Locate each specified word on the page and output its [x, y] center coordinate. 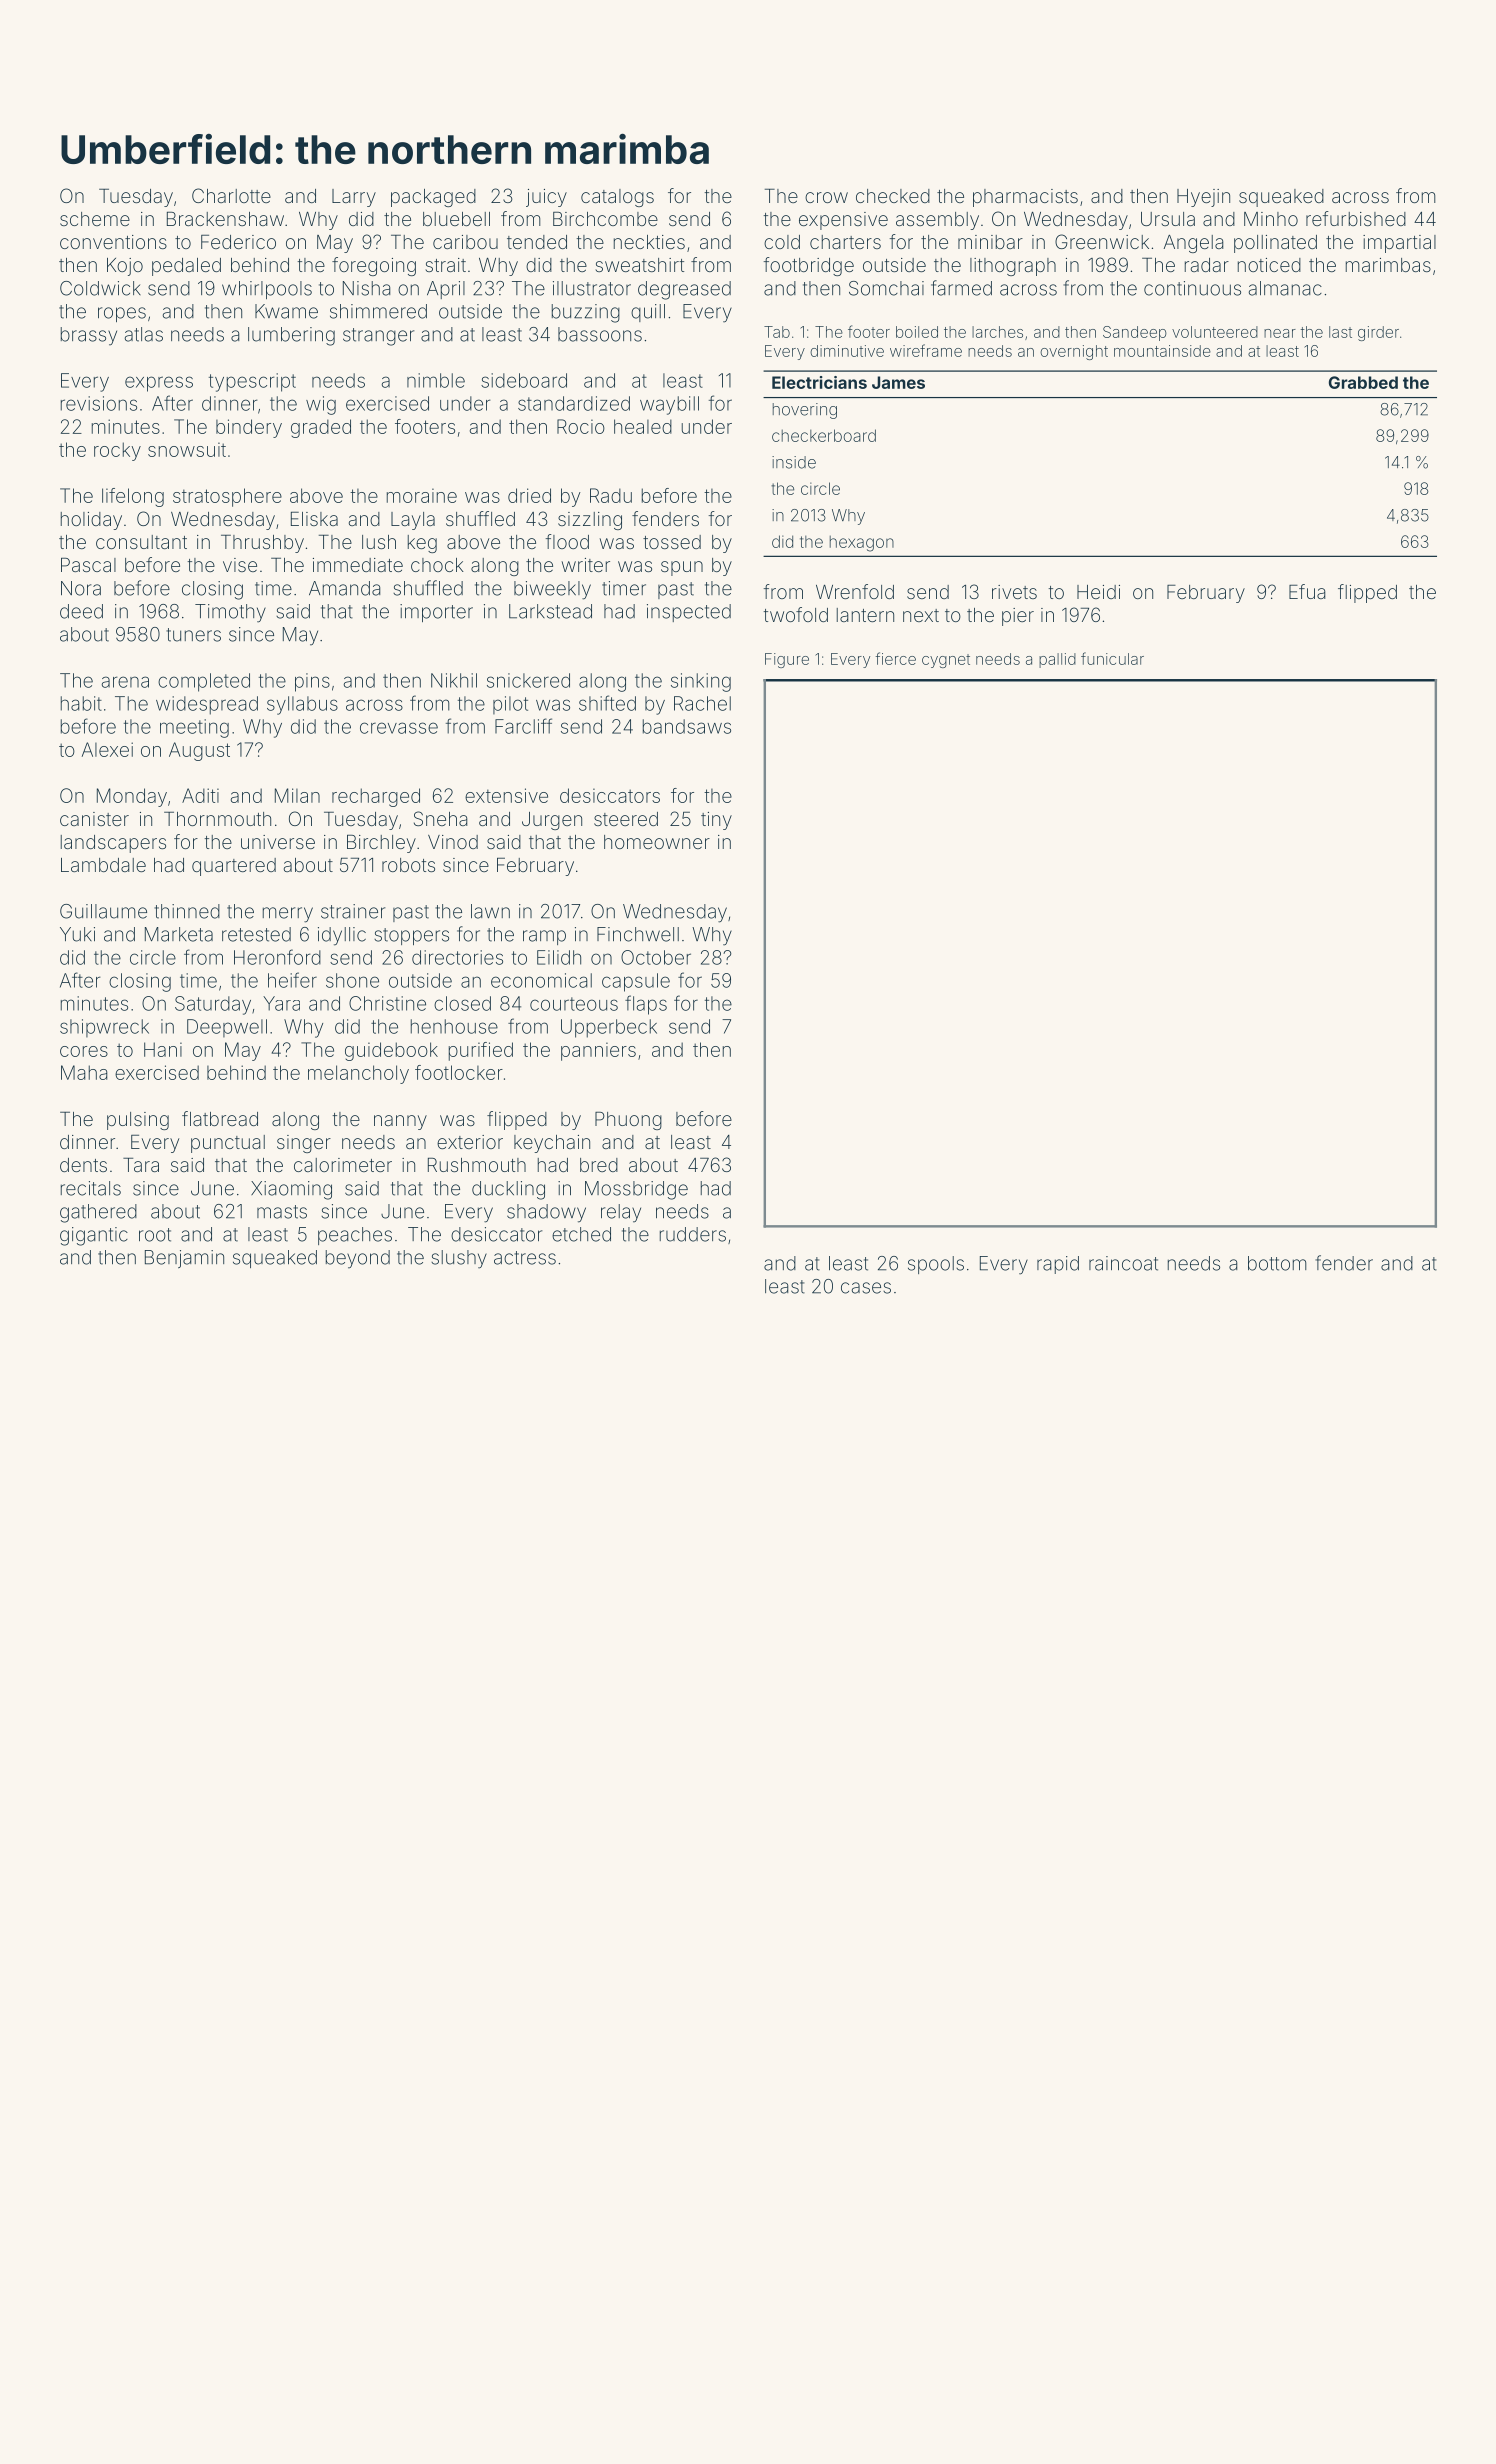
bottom [1277, 1263]
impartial [1399, 244]
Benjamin [184, 1259]
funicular [1112, 658]
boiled [917, 332]
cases [866, 1288]
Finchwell [638, 934]
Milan [297, 795]
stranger [379, 337]
